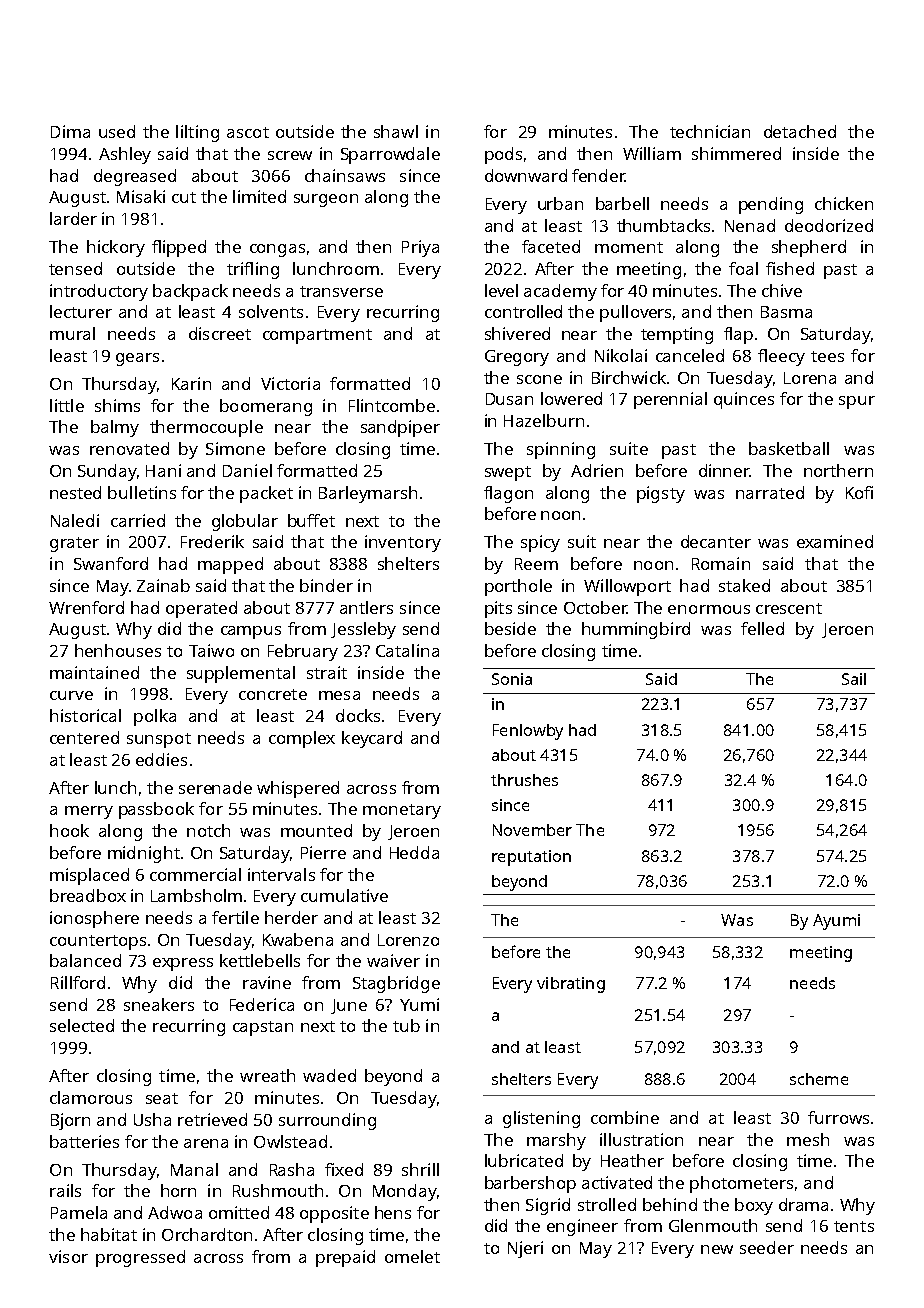  What do you see at coordinates (207, 1234) in the screenshot?
I see `Orchardton` at bounding box center [207, 1234].
